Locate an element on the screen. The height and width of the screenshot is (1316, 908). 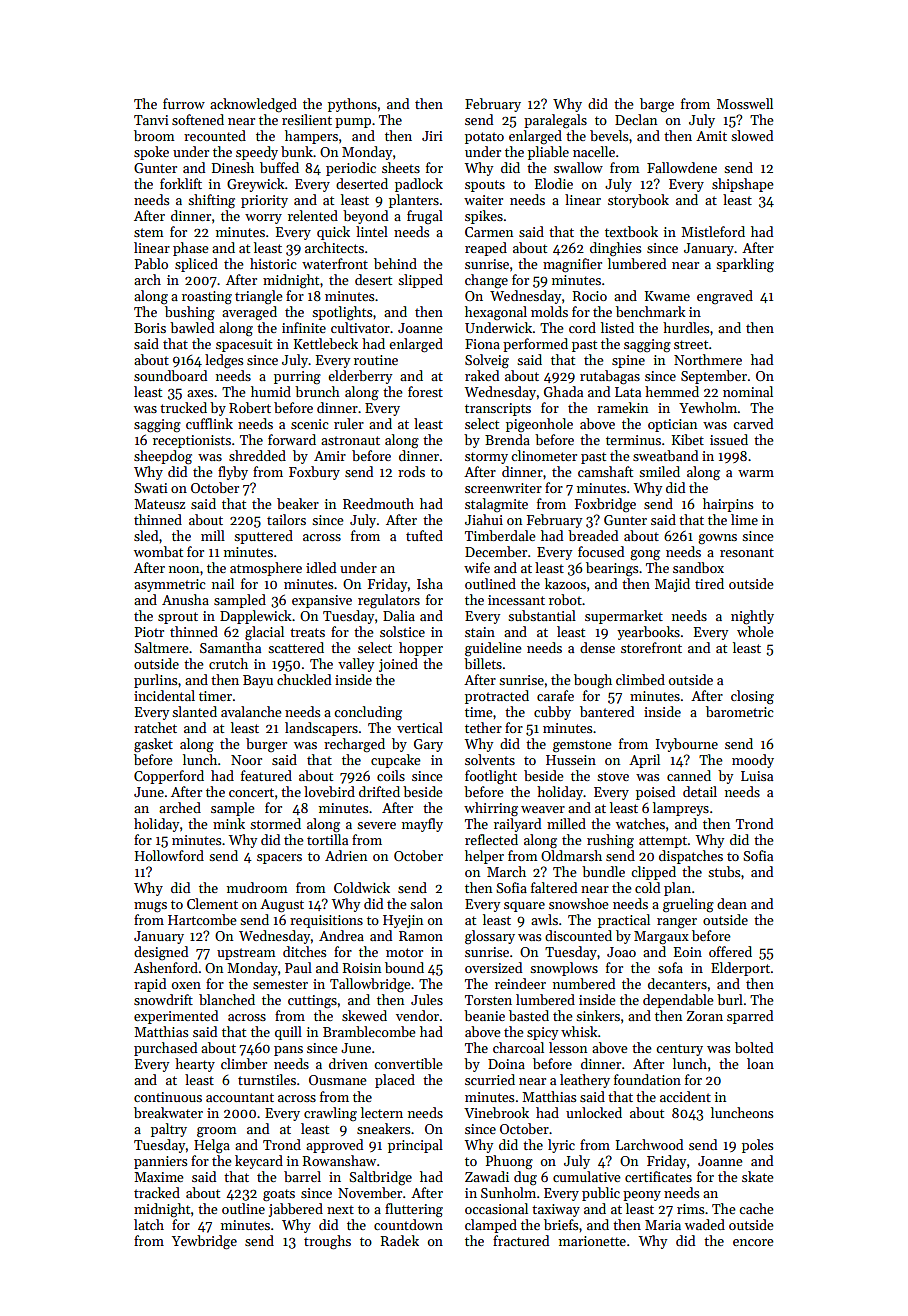
resonant is located at coordinates (747, 552).
